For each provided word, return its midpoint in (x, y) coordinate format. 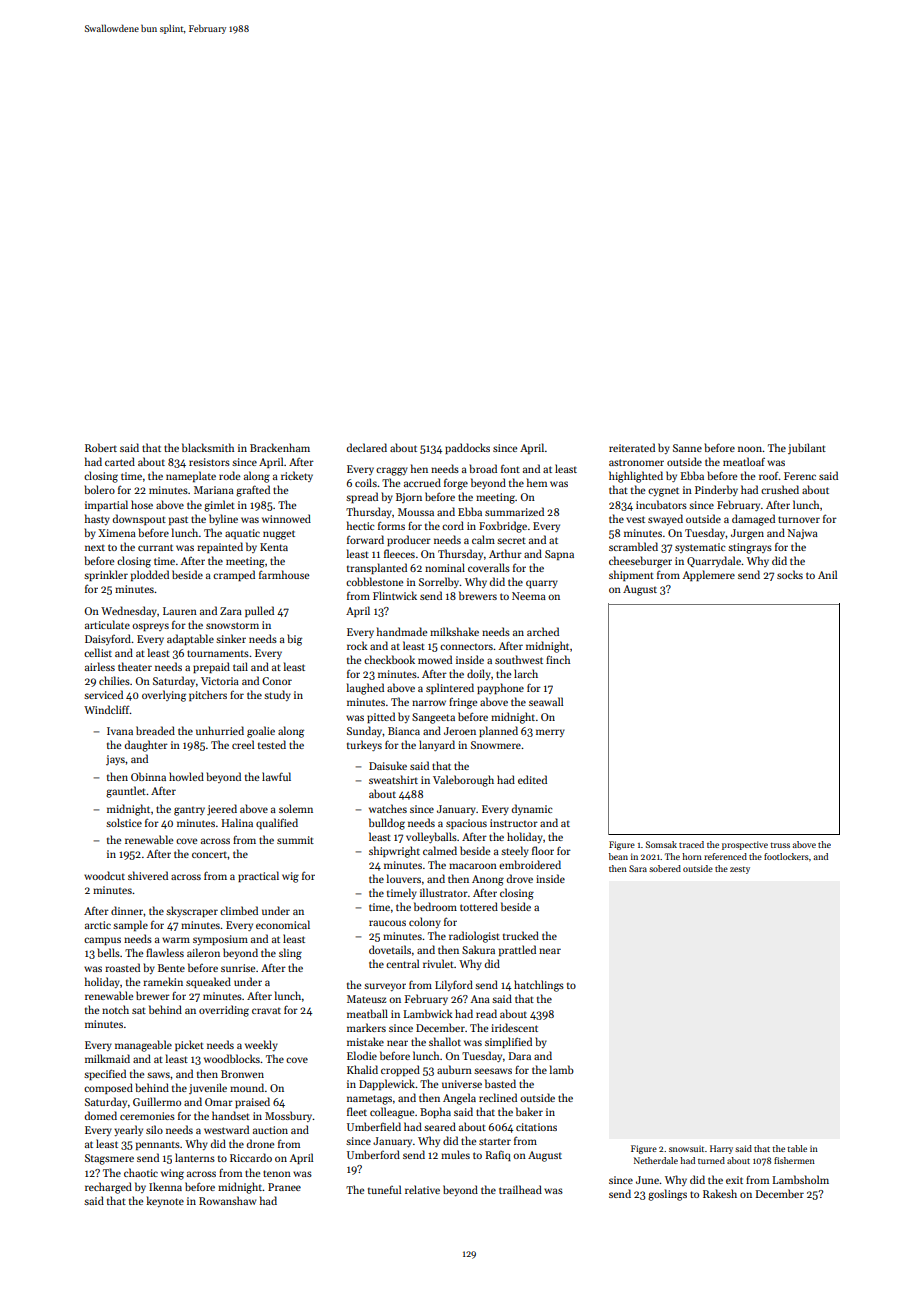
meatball (367, 1013)
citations (536, 1127)
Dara (520, 1056)
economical (283, 924)
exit (734, 1180)
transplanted (377, 568)
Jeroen (460, 731)
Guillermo (157, 1101)
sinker (231, 638)
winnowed (286, 518)
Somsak (661, 844)
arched (543, 631)
